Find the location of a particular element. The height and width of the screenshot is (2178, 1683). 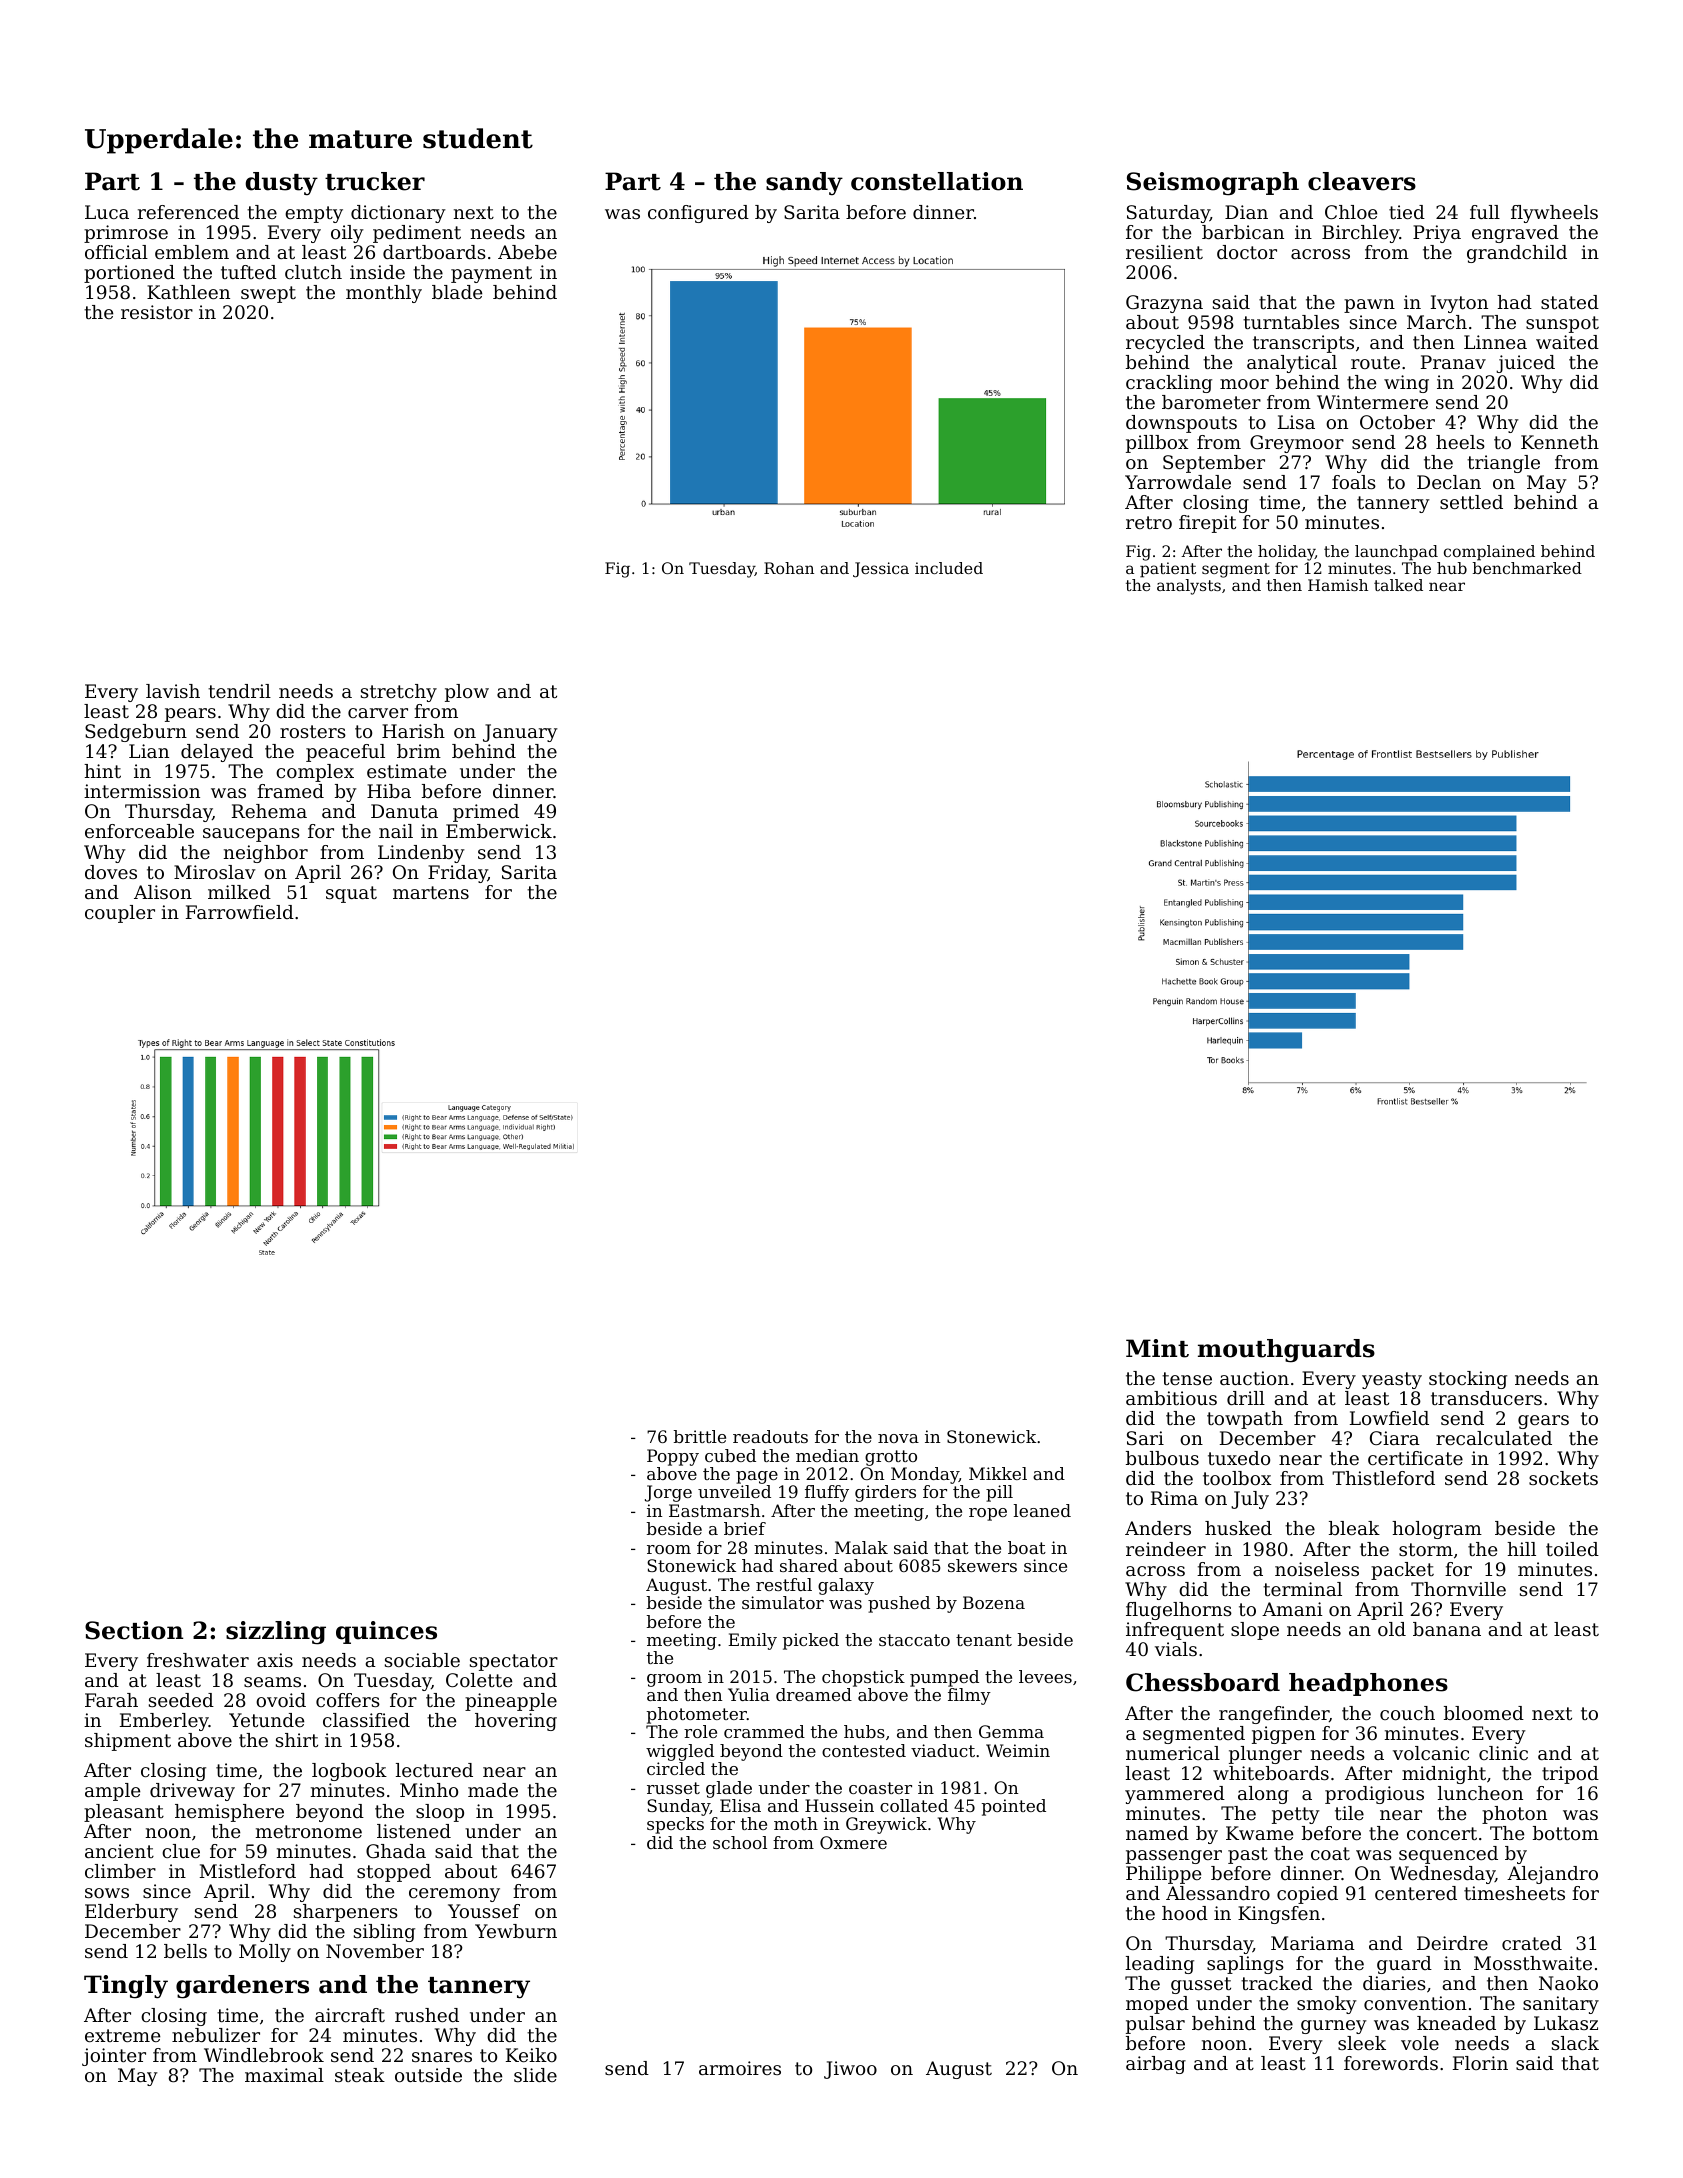

climber is located at coordinates (120, 1871).
